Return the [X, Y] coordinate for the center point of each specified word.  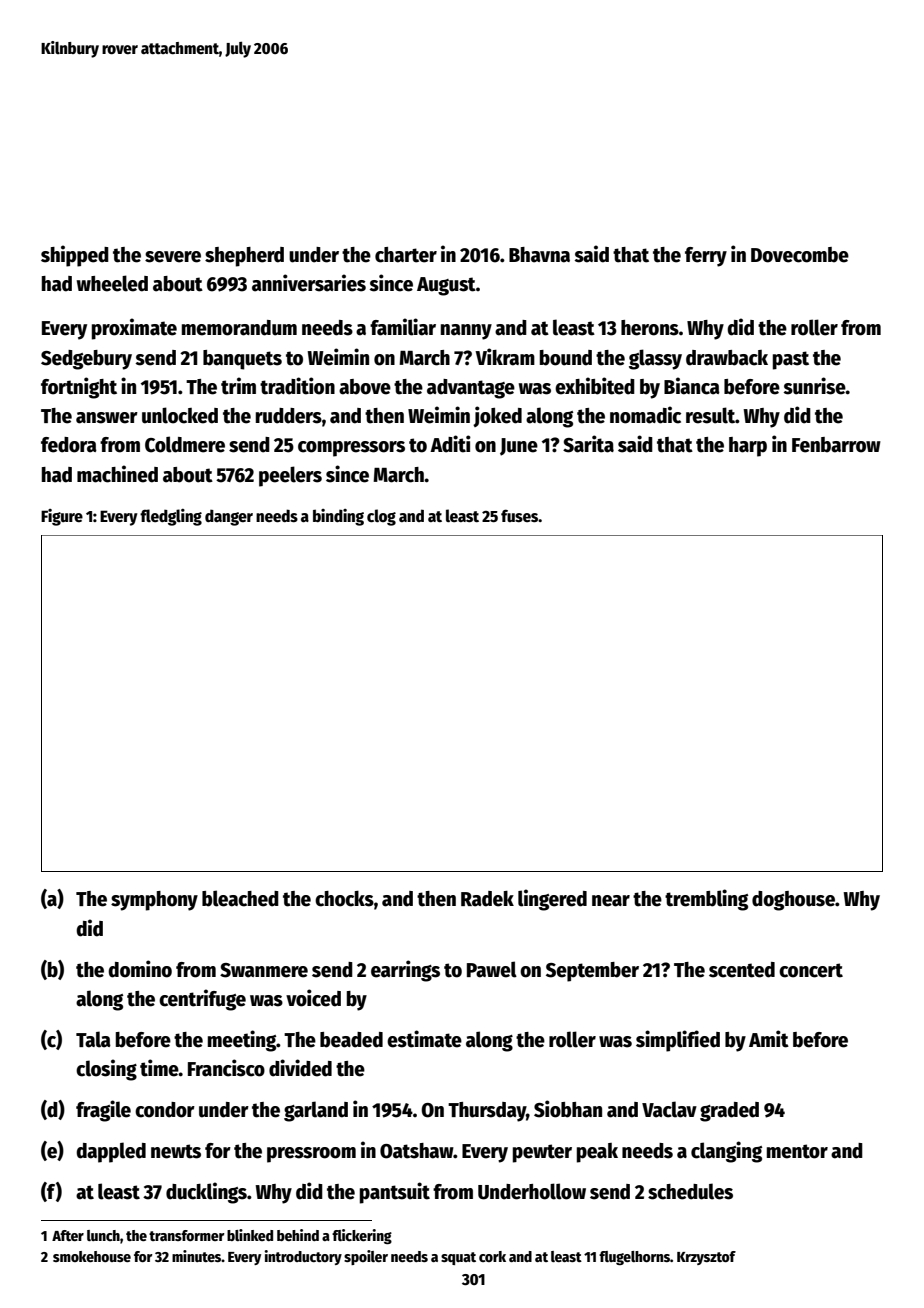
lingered [552, 900]
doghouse [793, 901]
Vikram [505, 357]
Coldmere [185, 444]
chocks [344, 899]
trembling [706, 900]
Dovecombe [800, 255]
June [519, 447]
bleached [240, 898]
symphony [154, 901]
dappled [111, 1152]
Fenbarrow [836, 445]
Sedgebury [86, 360]
